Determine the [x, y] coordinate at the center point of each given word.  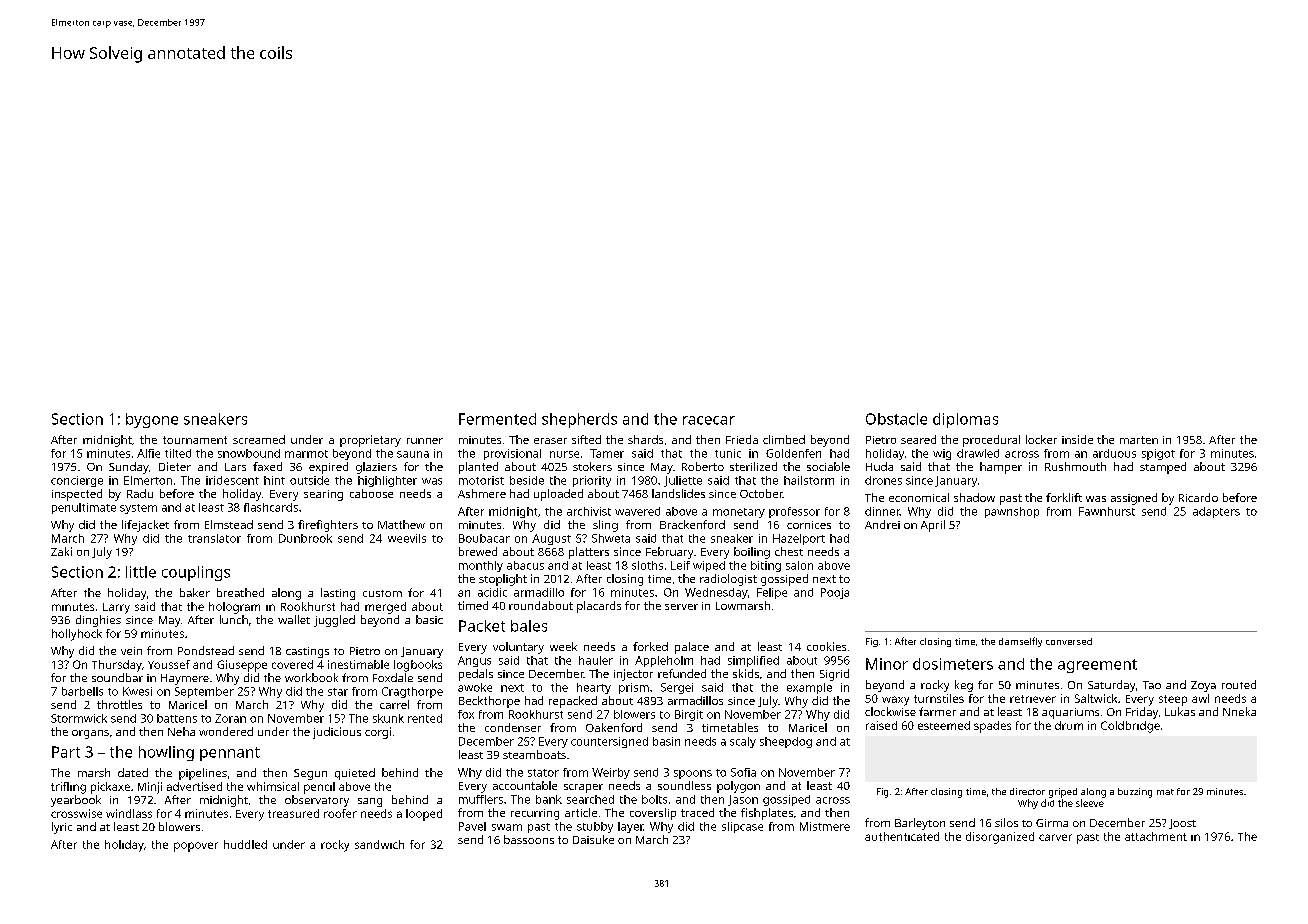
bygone [152, 420]
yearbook [76, 801]
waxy [895, 701]
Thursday [117, 666]
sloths [647, 565]
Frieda [742, 439]
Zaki [61, 551]
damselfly [1020, 642]
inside [1077, 439]
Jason [743, 800]
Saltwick [1096, 698]
